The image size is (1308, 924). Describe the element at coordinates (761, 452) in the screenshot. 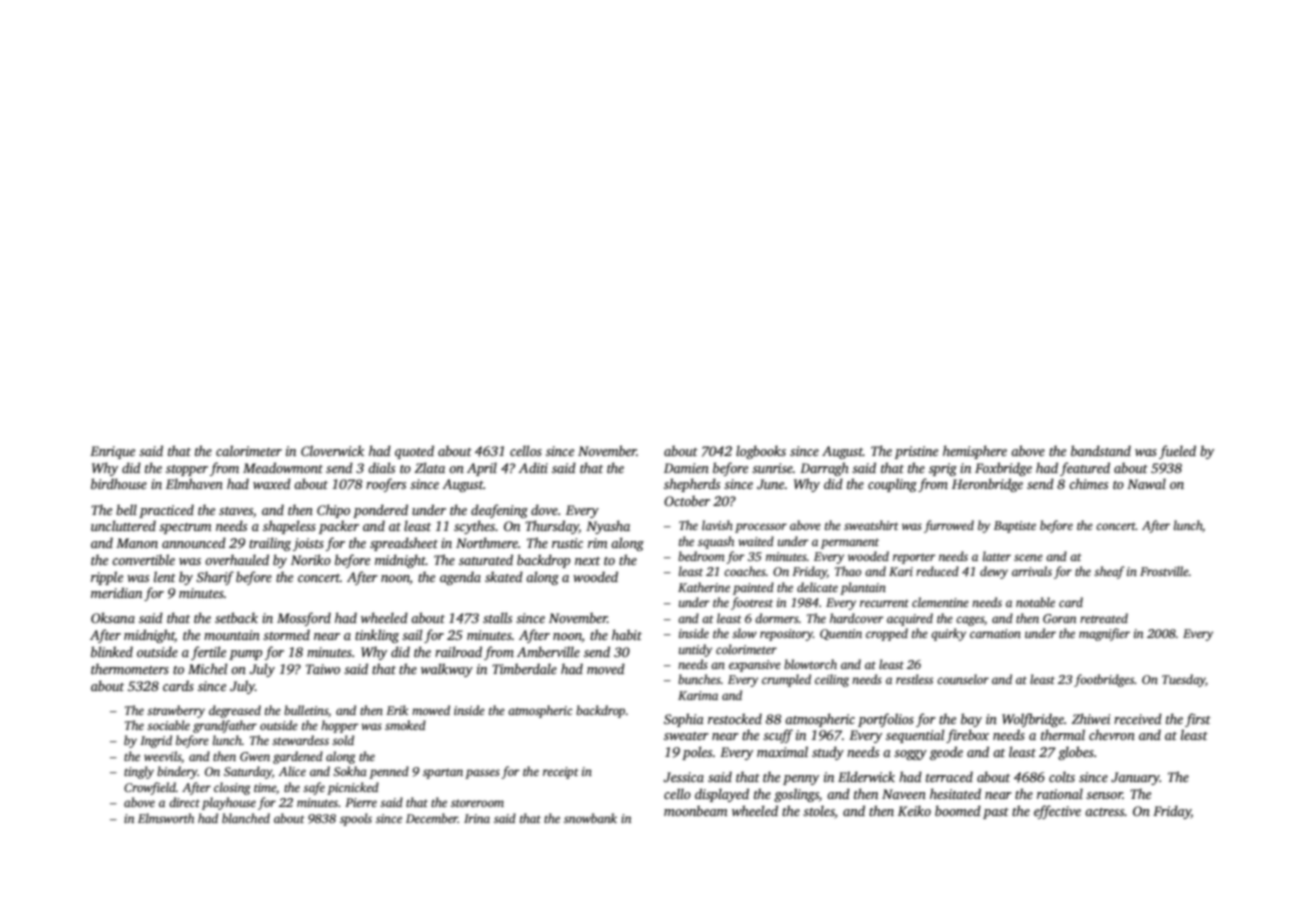

I see `logbooks` at that location.
